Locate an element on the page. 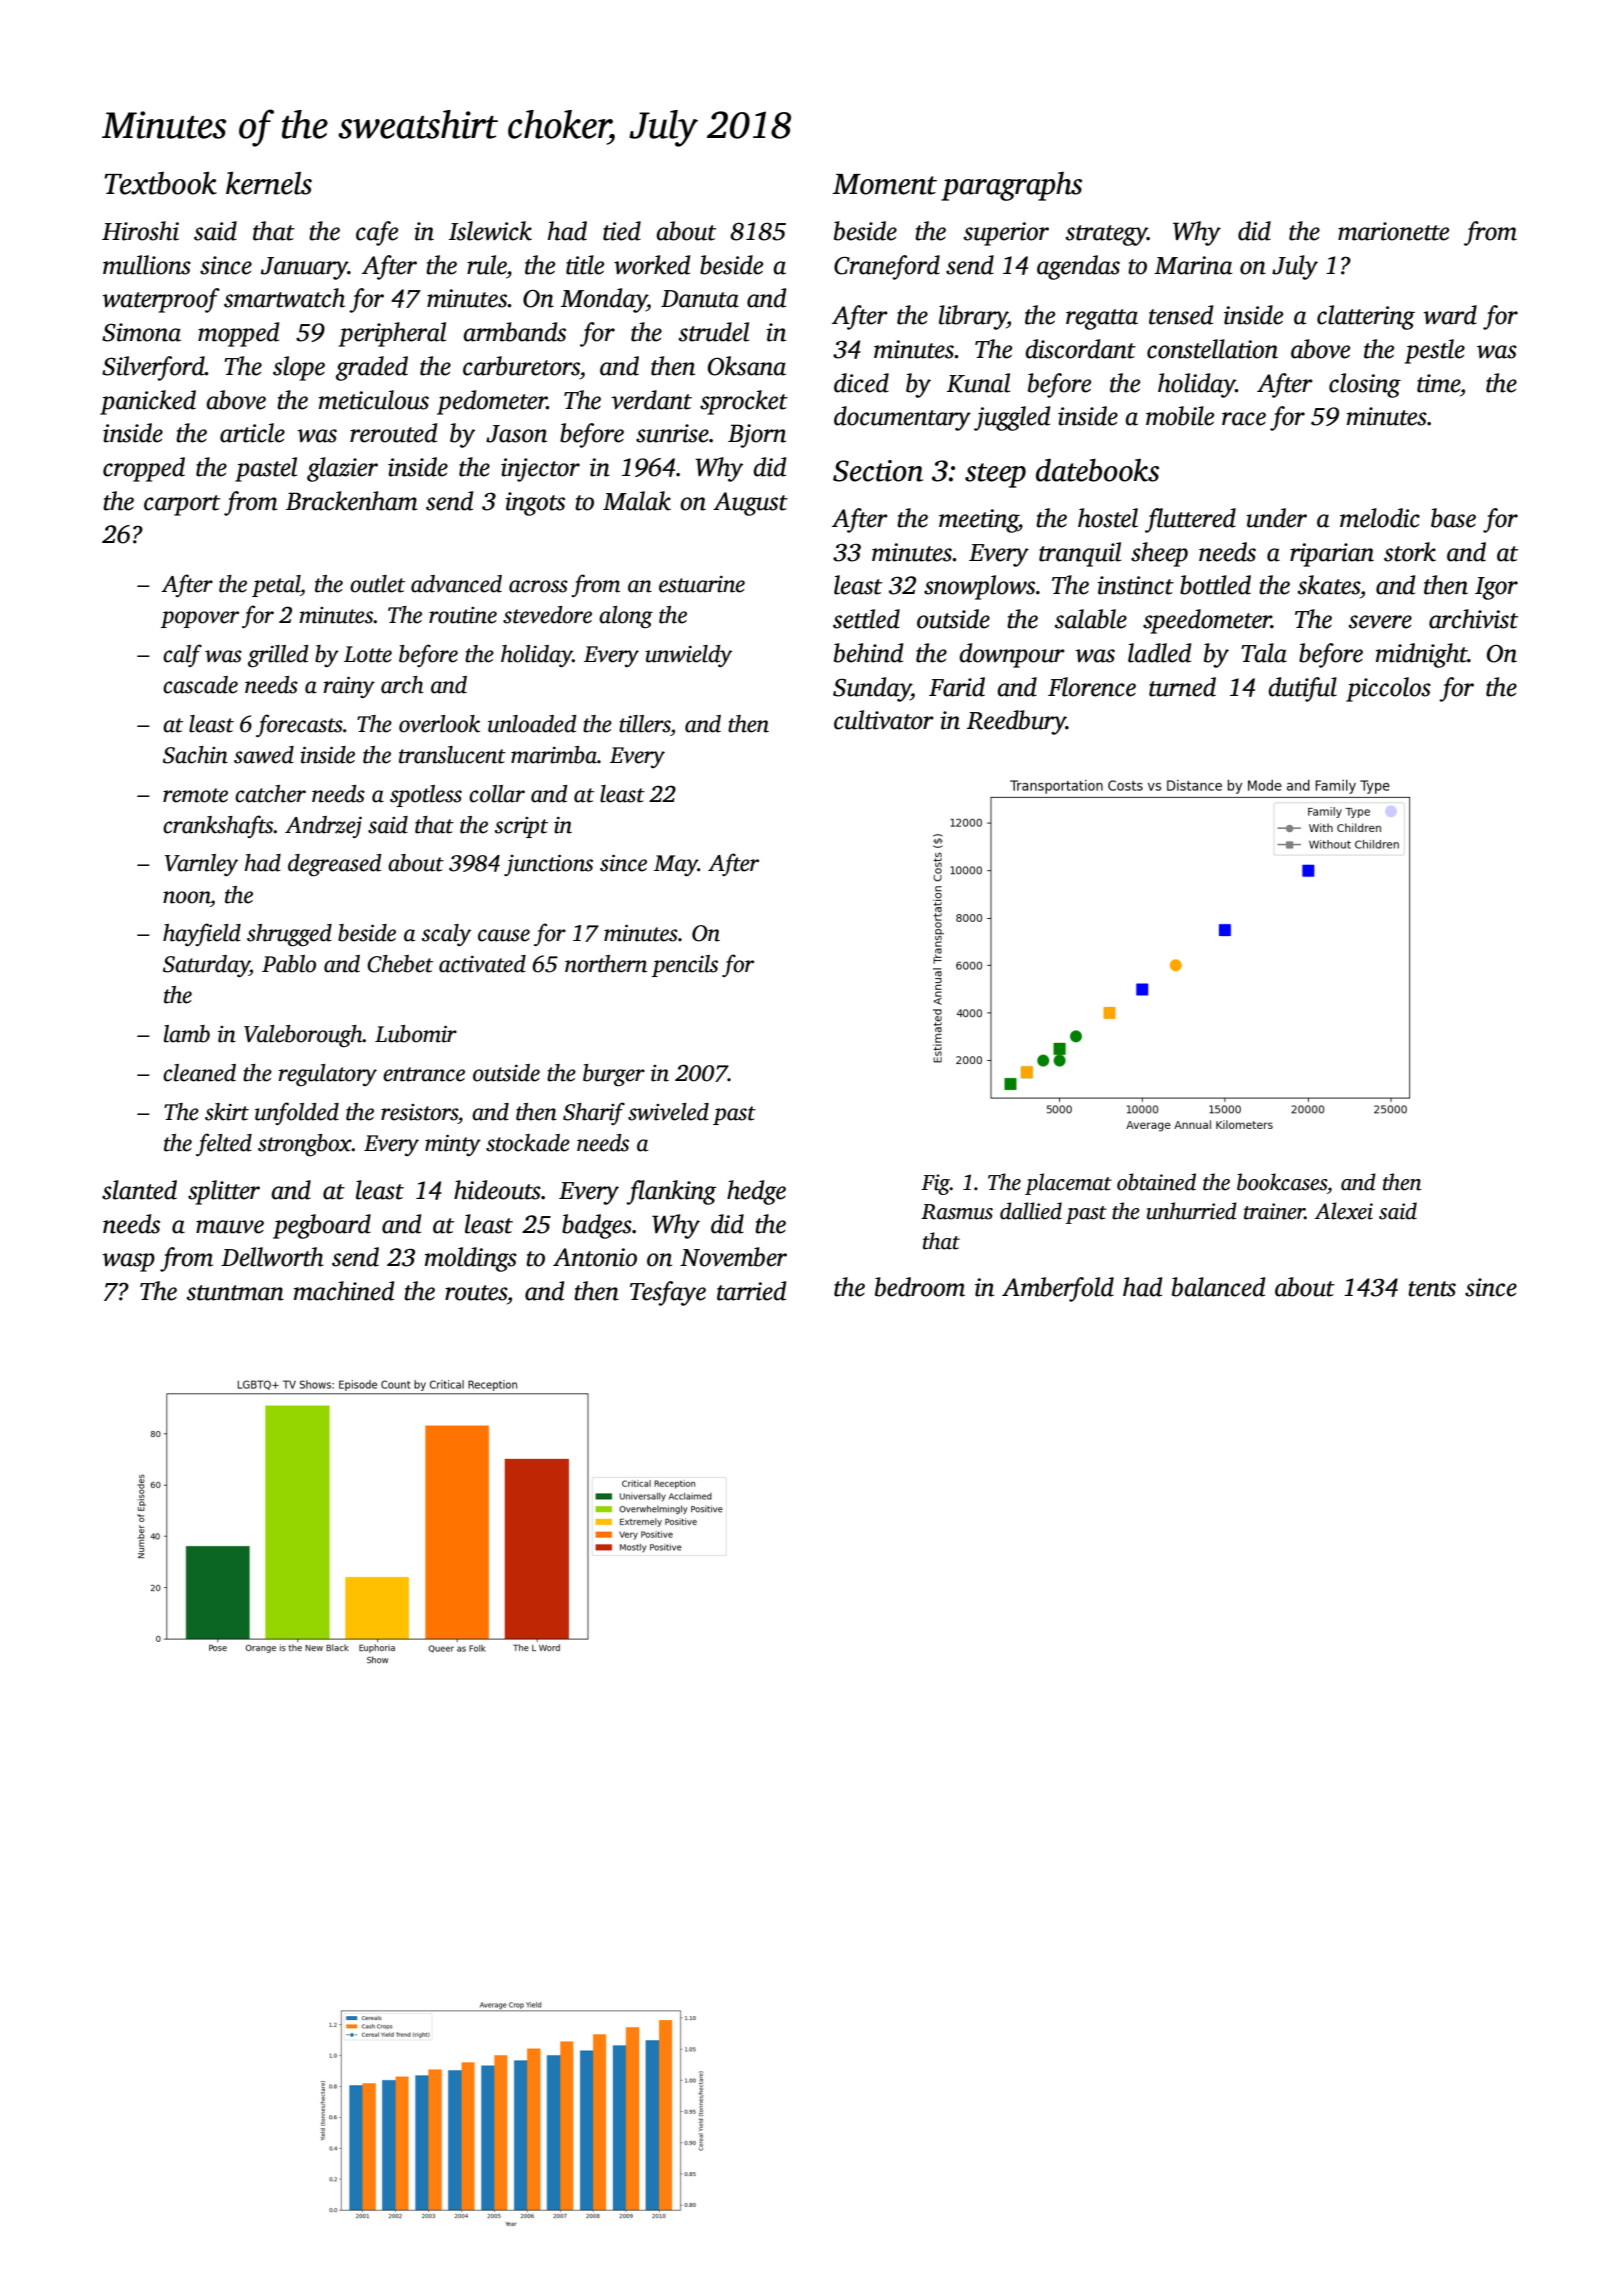 The image size is (1620, 2292). piccolos is located at coordinates (1388, 689).
